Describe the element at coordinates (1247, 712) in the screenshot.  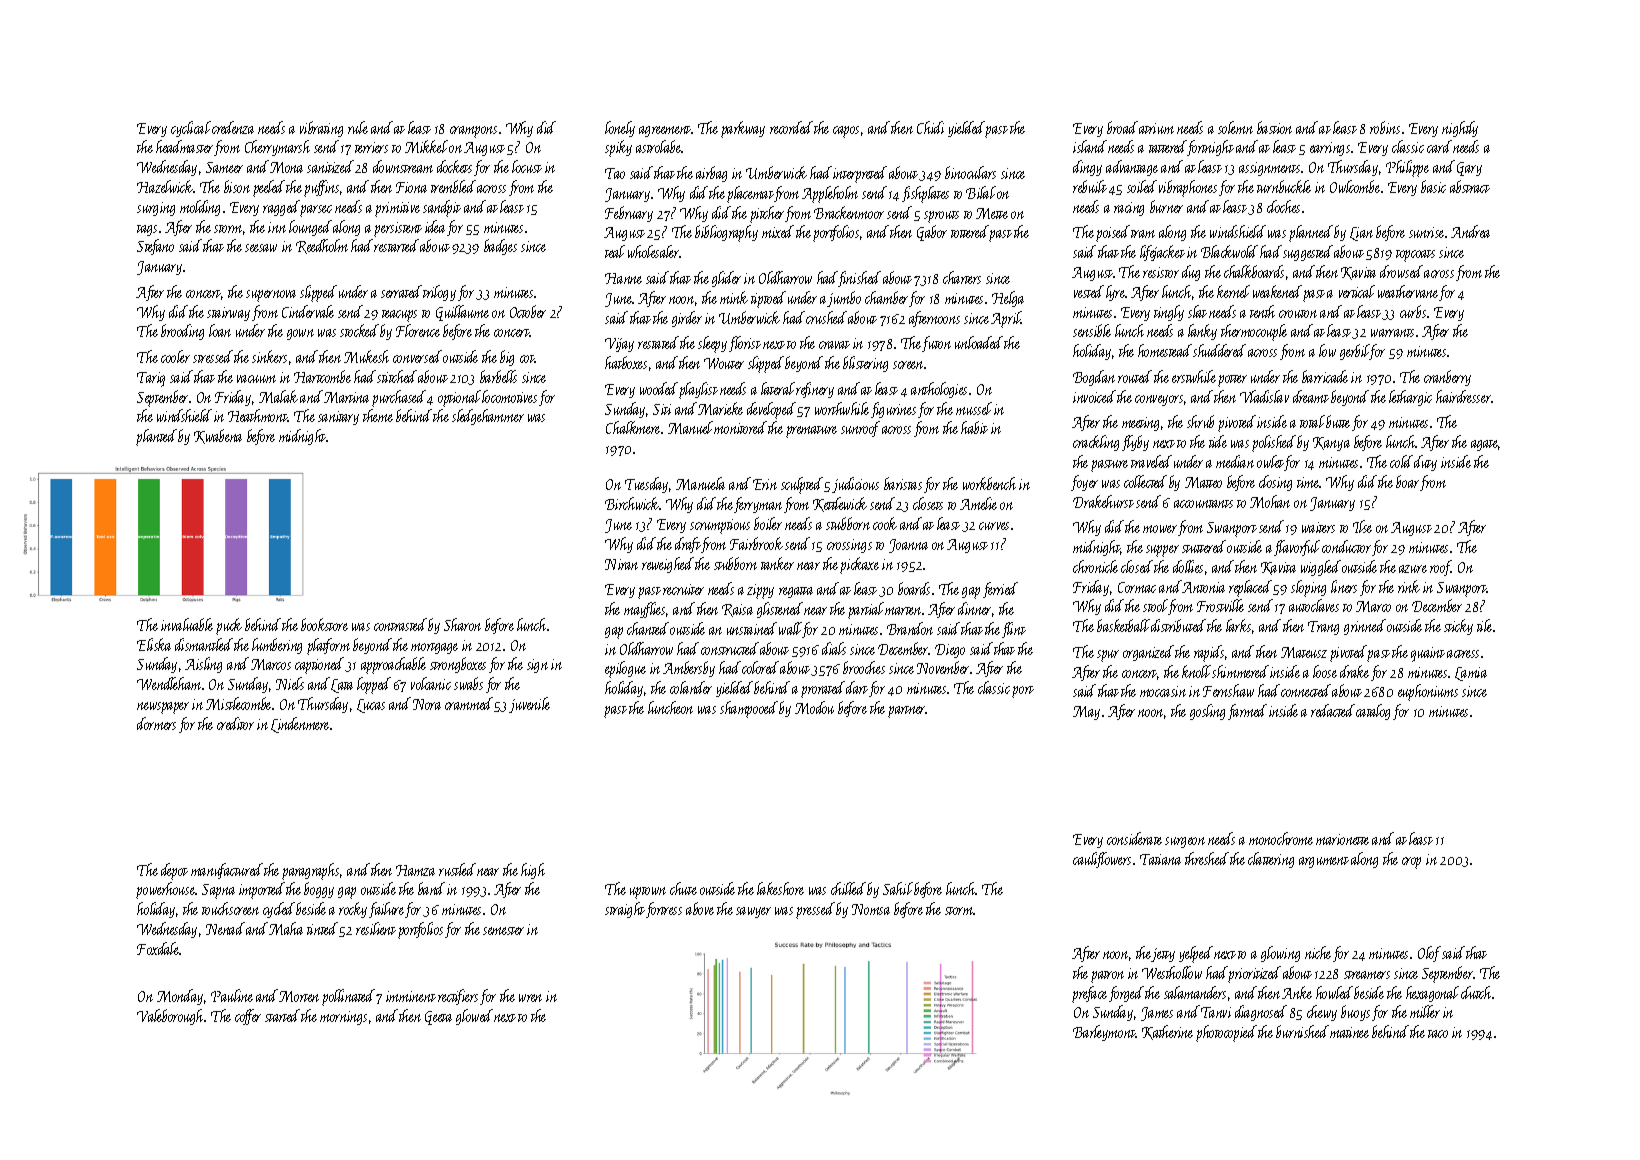
I see `farmed` at that location.
